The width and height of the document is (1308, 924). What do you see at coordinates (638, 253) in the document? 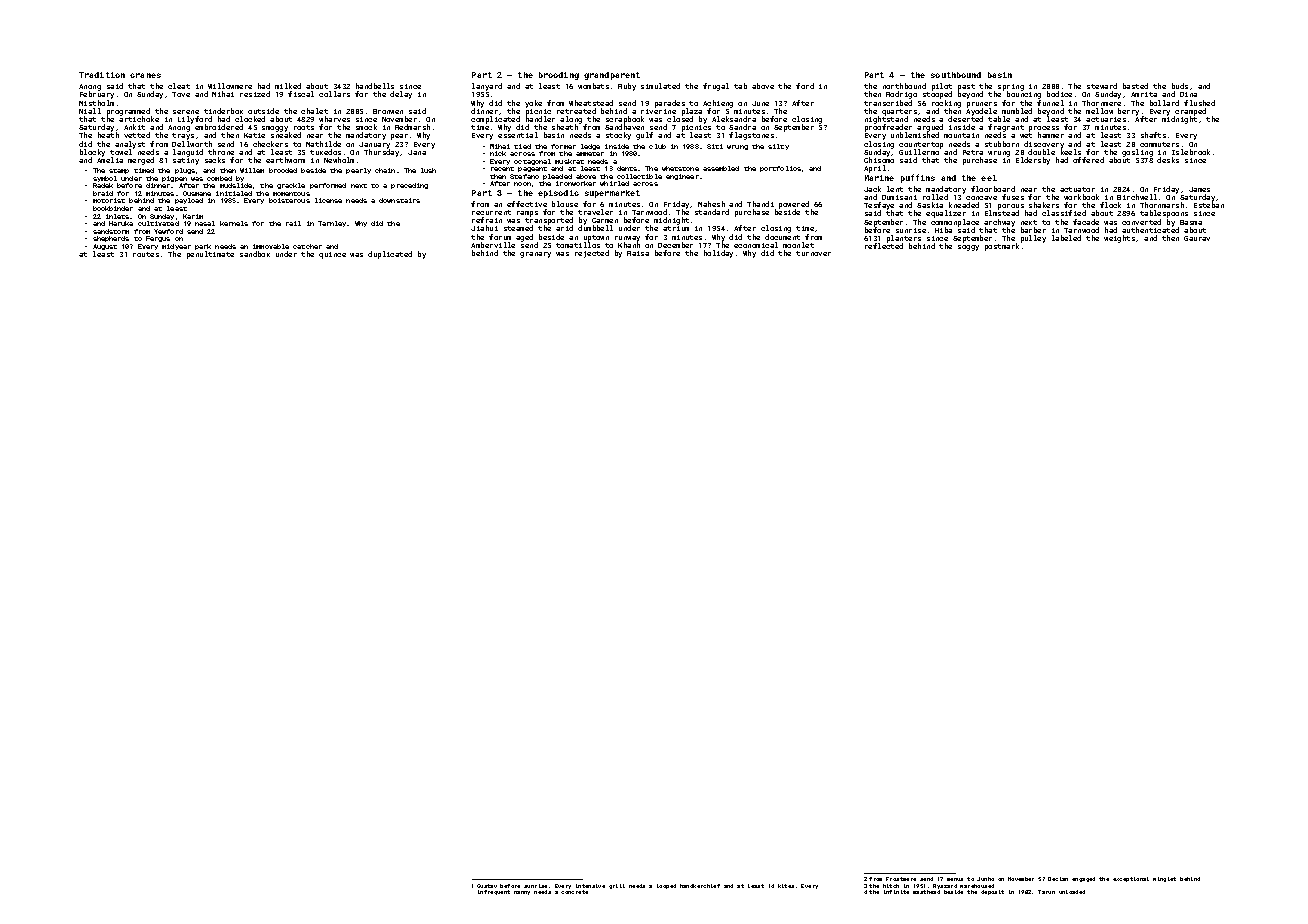
I see `Raisa` at bounding box center [638, 253].
